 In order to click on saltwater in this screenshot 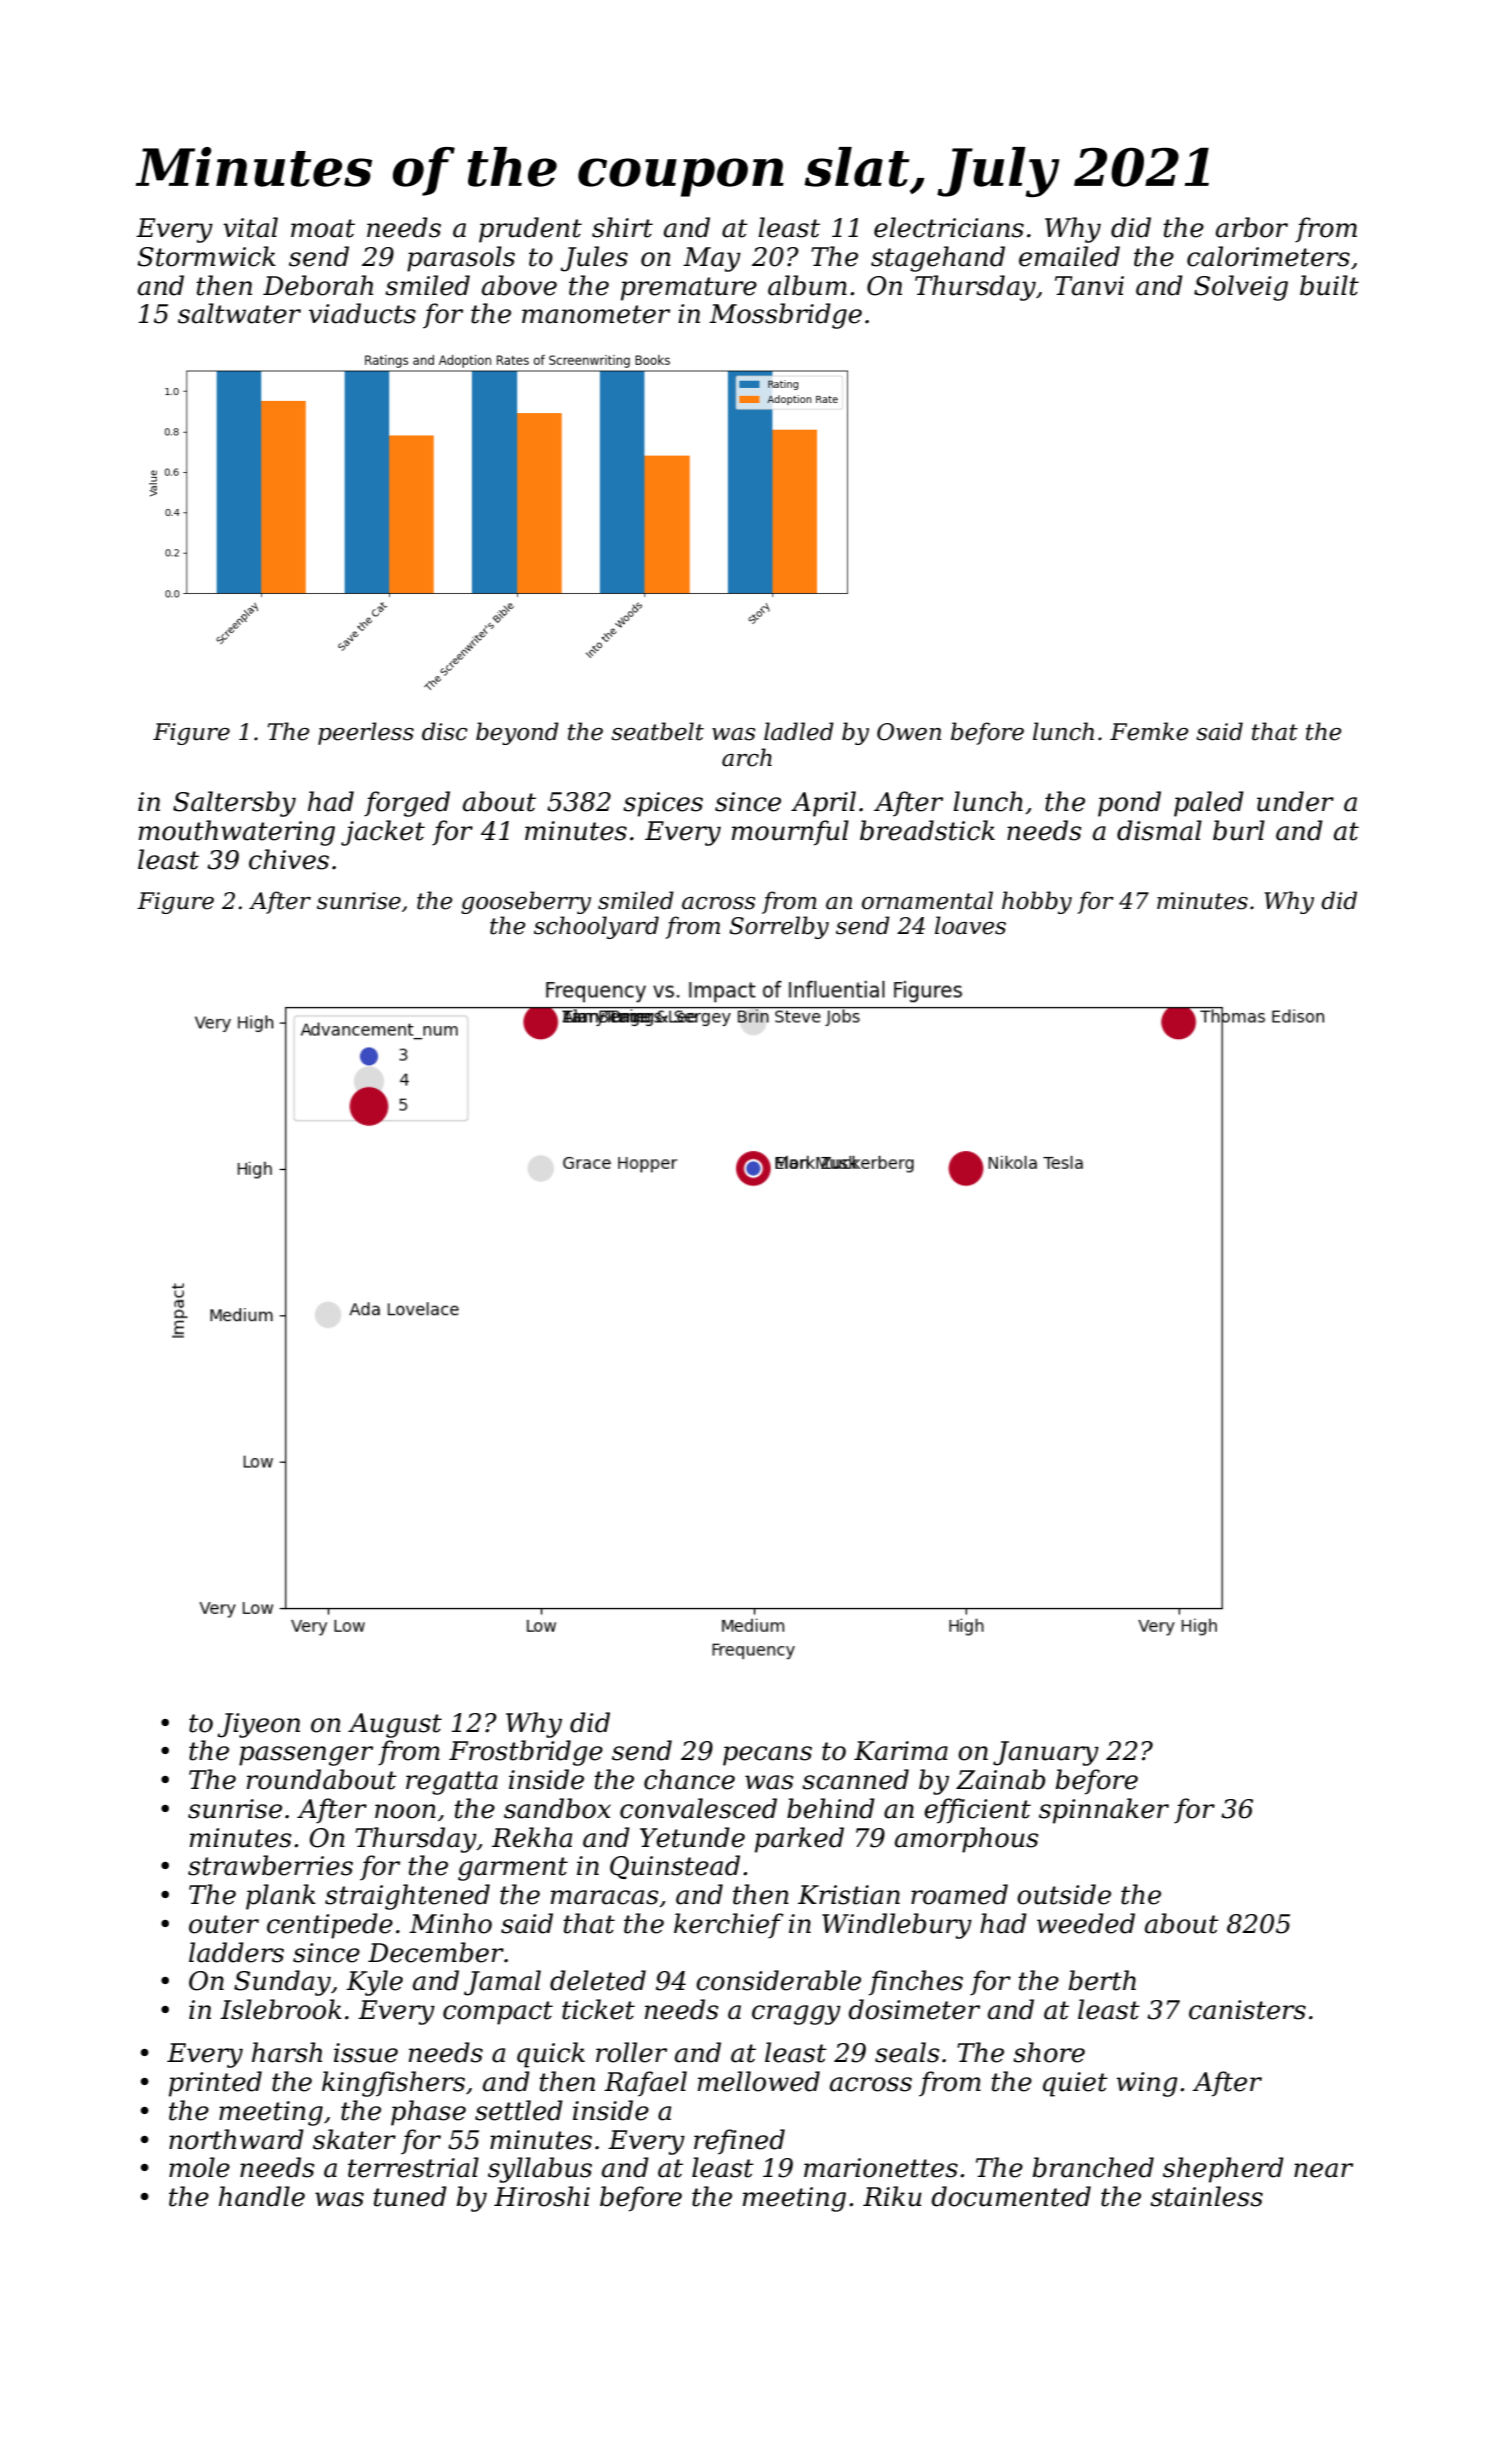, I will do `click(239, 313)`.
